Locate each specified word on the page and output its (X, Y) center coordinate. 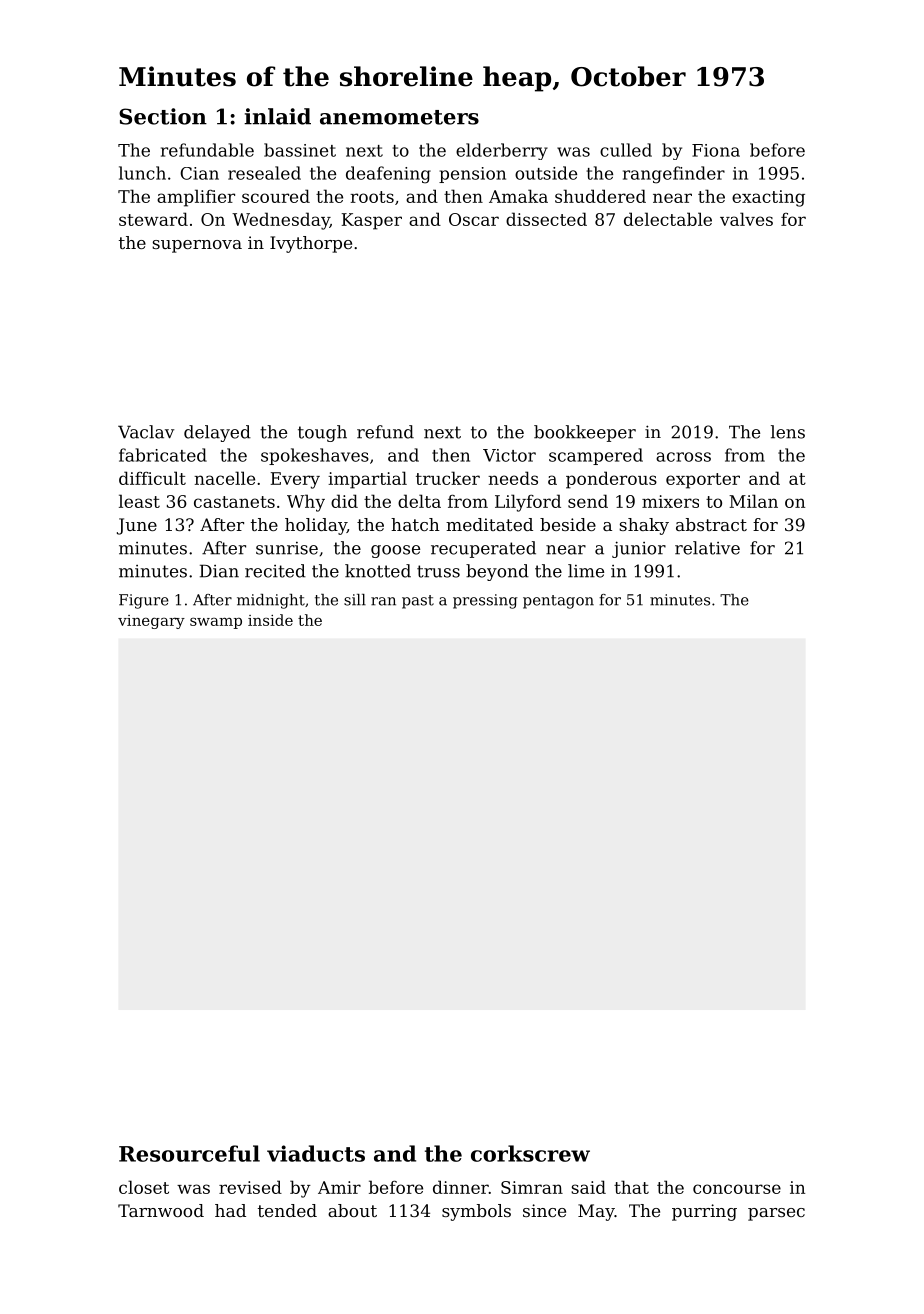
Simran (532, 1187)
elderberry (502, 151)
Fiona (716, 150)
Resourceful (189, 1153)
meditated (489, 524)
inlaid (277, 116)
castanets (234, 502)
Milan (753, 501)
